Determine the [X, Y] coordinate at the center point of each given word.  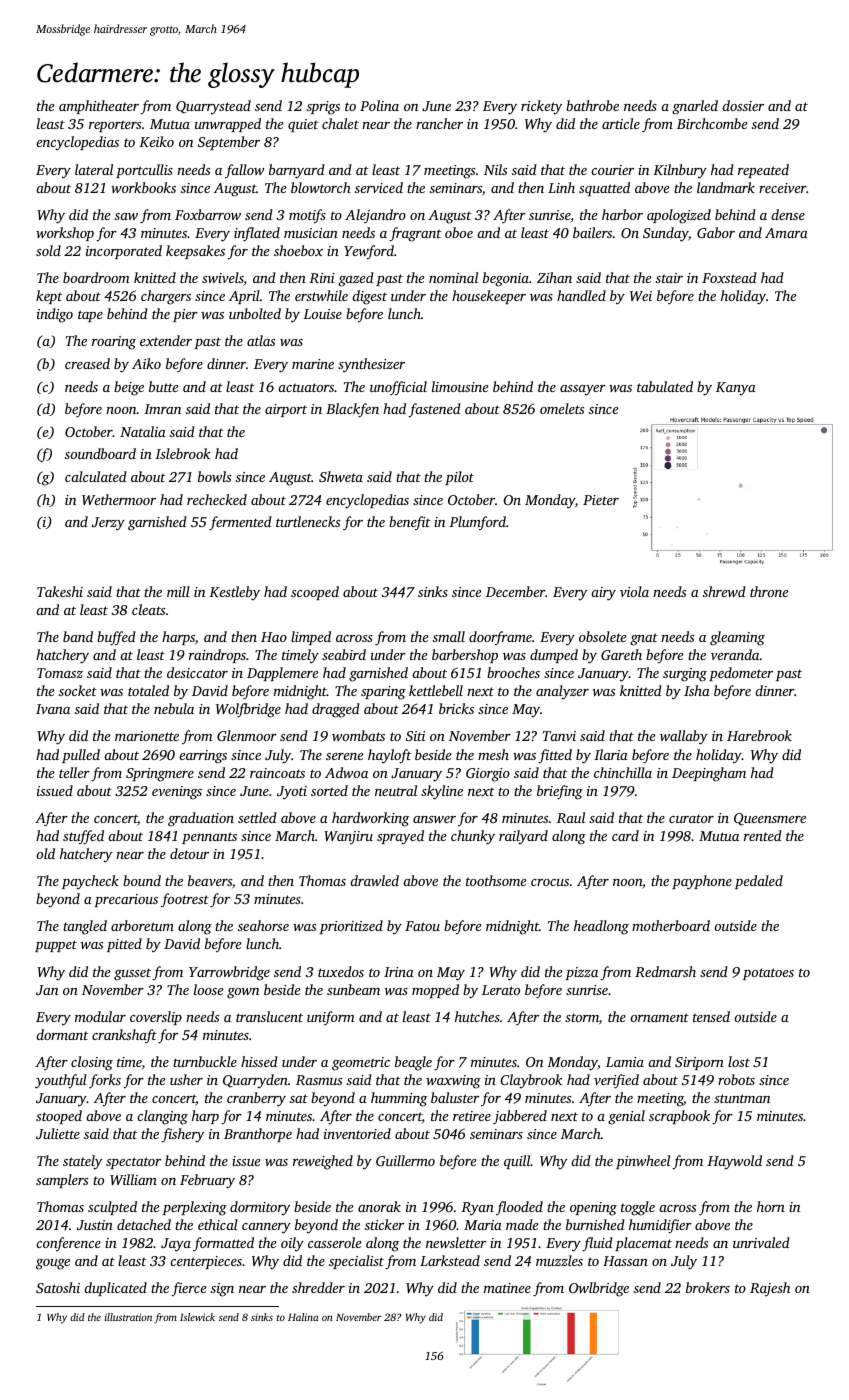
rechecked [217, 499]
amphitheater [99, 107]
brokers [708, 1287]
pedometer [741, 674]
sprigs [323, 108]
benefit [409, 523]
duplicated [115, 1289]
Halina [303, 1317]
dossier [743, 105]
